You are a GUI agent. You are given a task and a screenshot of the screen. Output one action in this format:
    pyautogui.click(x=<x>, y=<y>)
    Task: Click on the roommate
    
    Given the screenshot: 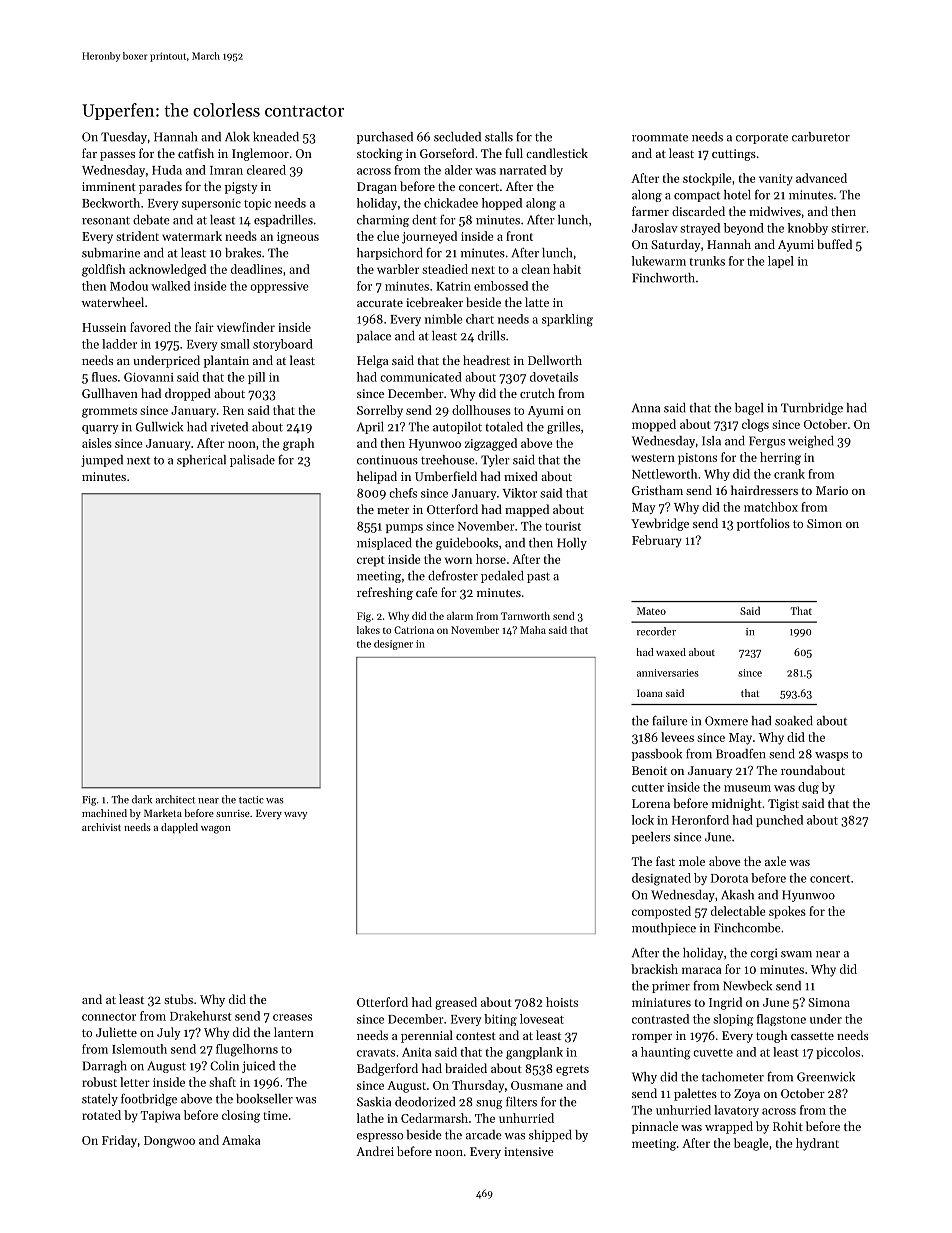 What is the action you would take?
    pyautogui.click(x=660, y=138)
